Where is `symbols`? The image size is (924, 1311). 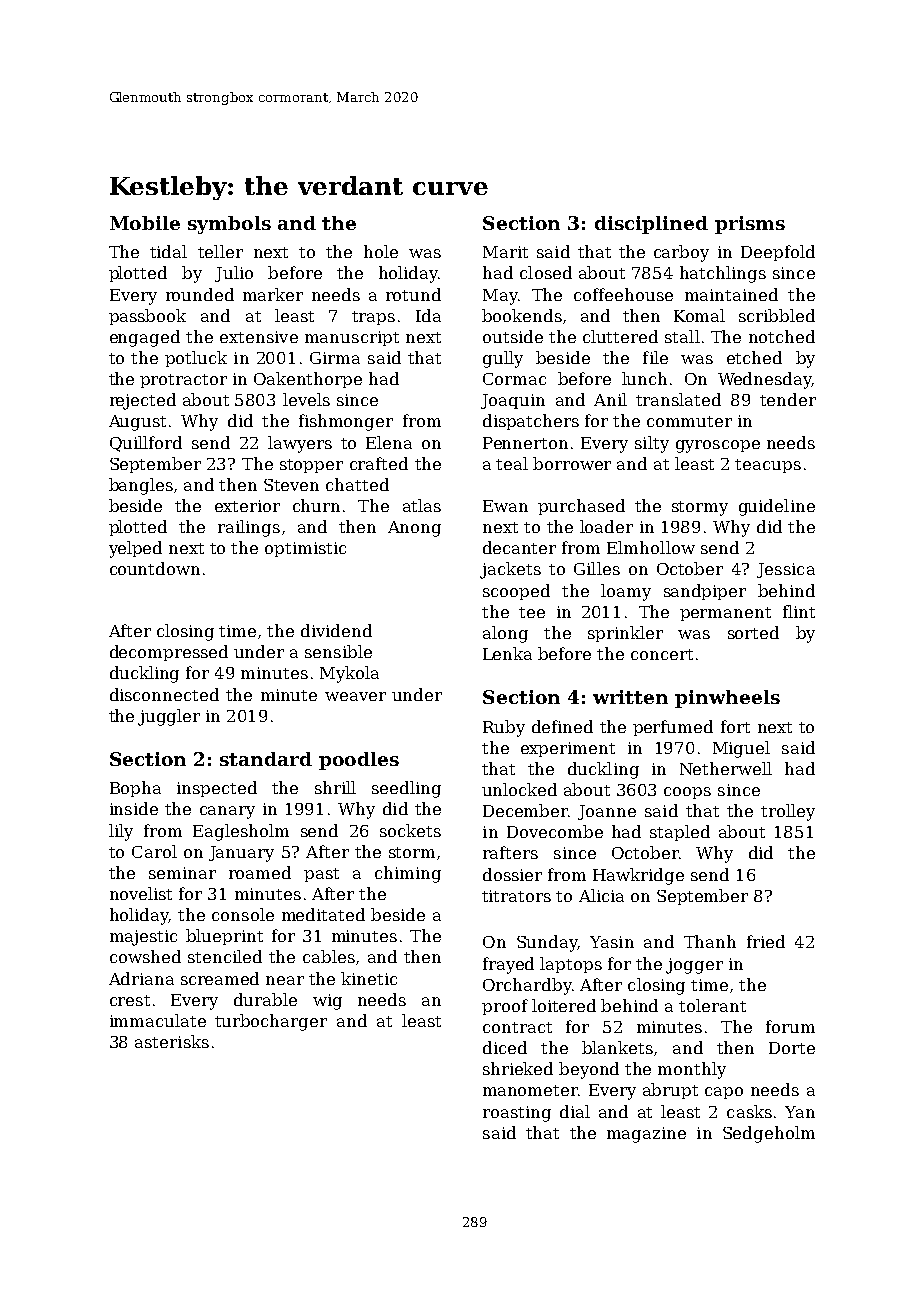 symbols is located at coordinates (229, 225).
